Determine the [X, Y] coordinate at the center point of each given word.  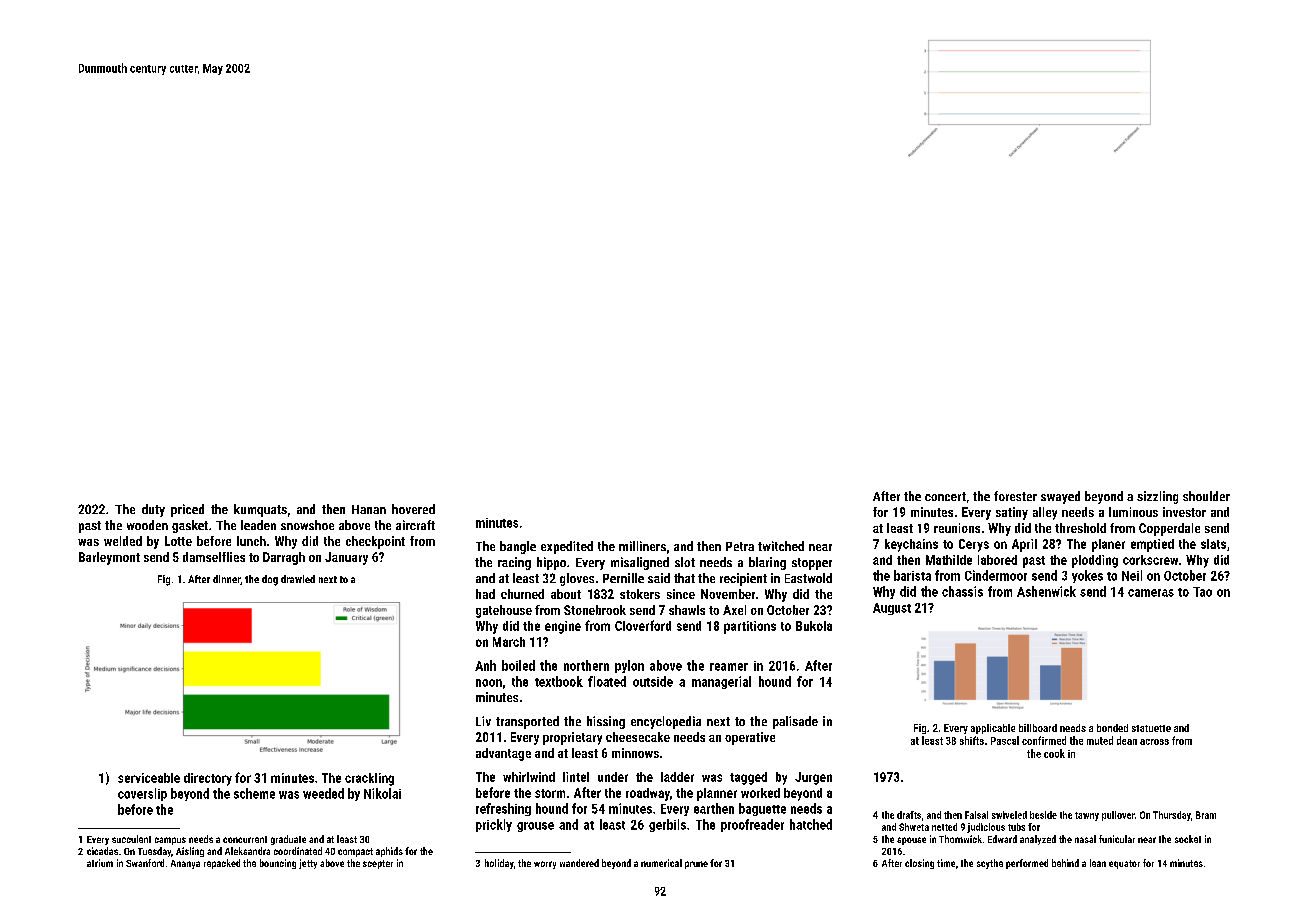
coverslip [142, 794]
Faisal [976, 815]
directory [208, 779]
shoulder [1206, 496]
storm [550, 793]
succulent [131, 839]
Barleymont [109, 558]
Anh [485, 665]
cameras [1151, 593]
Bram [1206, 815]
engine [563, 627]
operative [750, 738]
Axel [734, 610]
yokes [1087, 576]
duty [153, 510]
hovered [413, 509]
